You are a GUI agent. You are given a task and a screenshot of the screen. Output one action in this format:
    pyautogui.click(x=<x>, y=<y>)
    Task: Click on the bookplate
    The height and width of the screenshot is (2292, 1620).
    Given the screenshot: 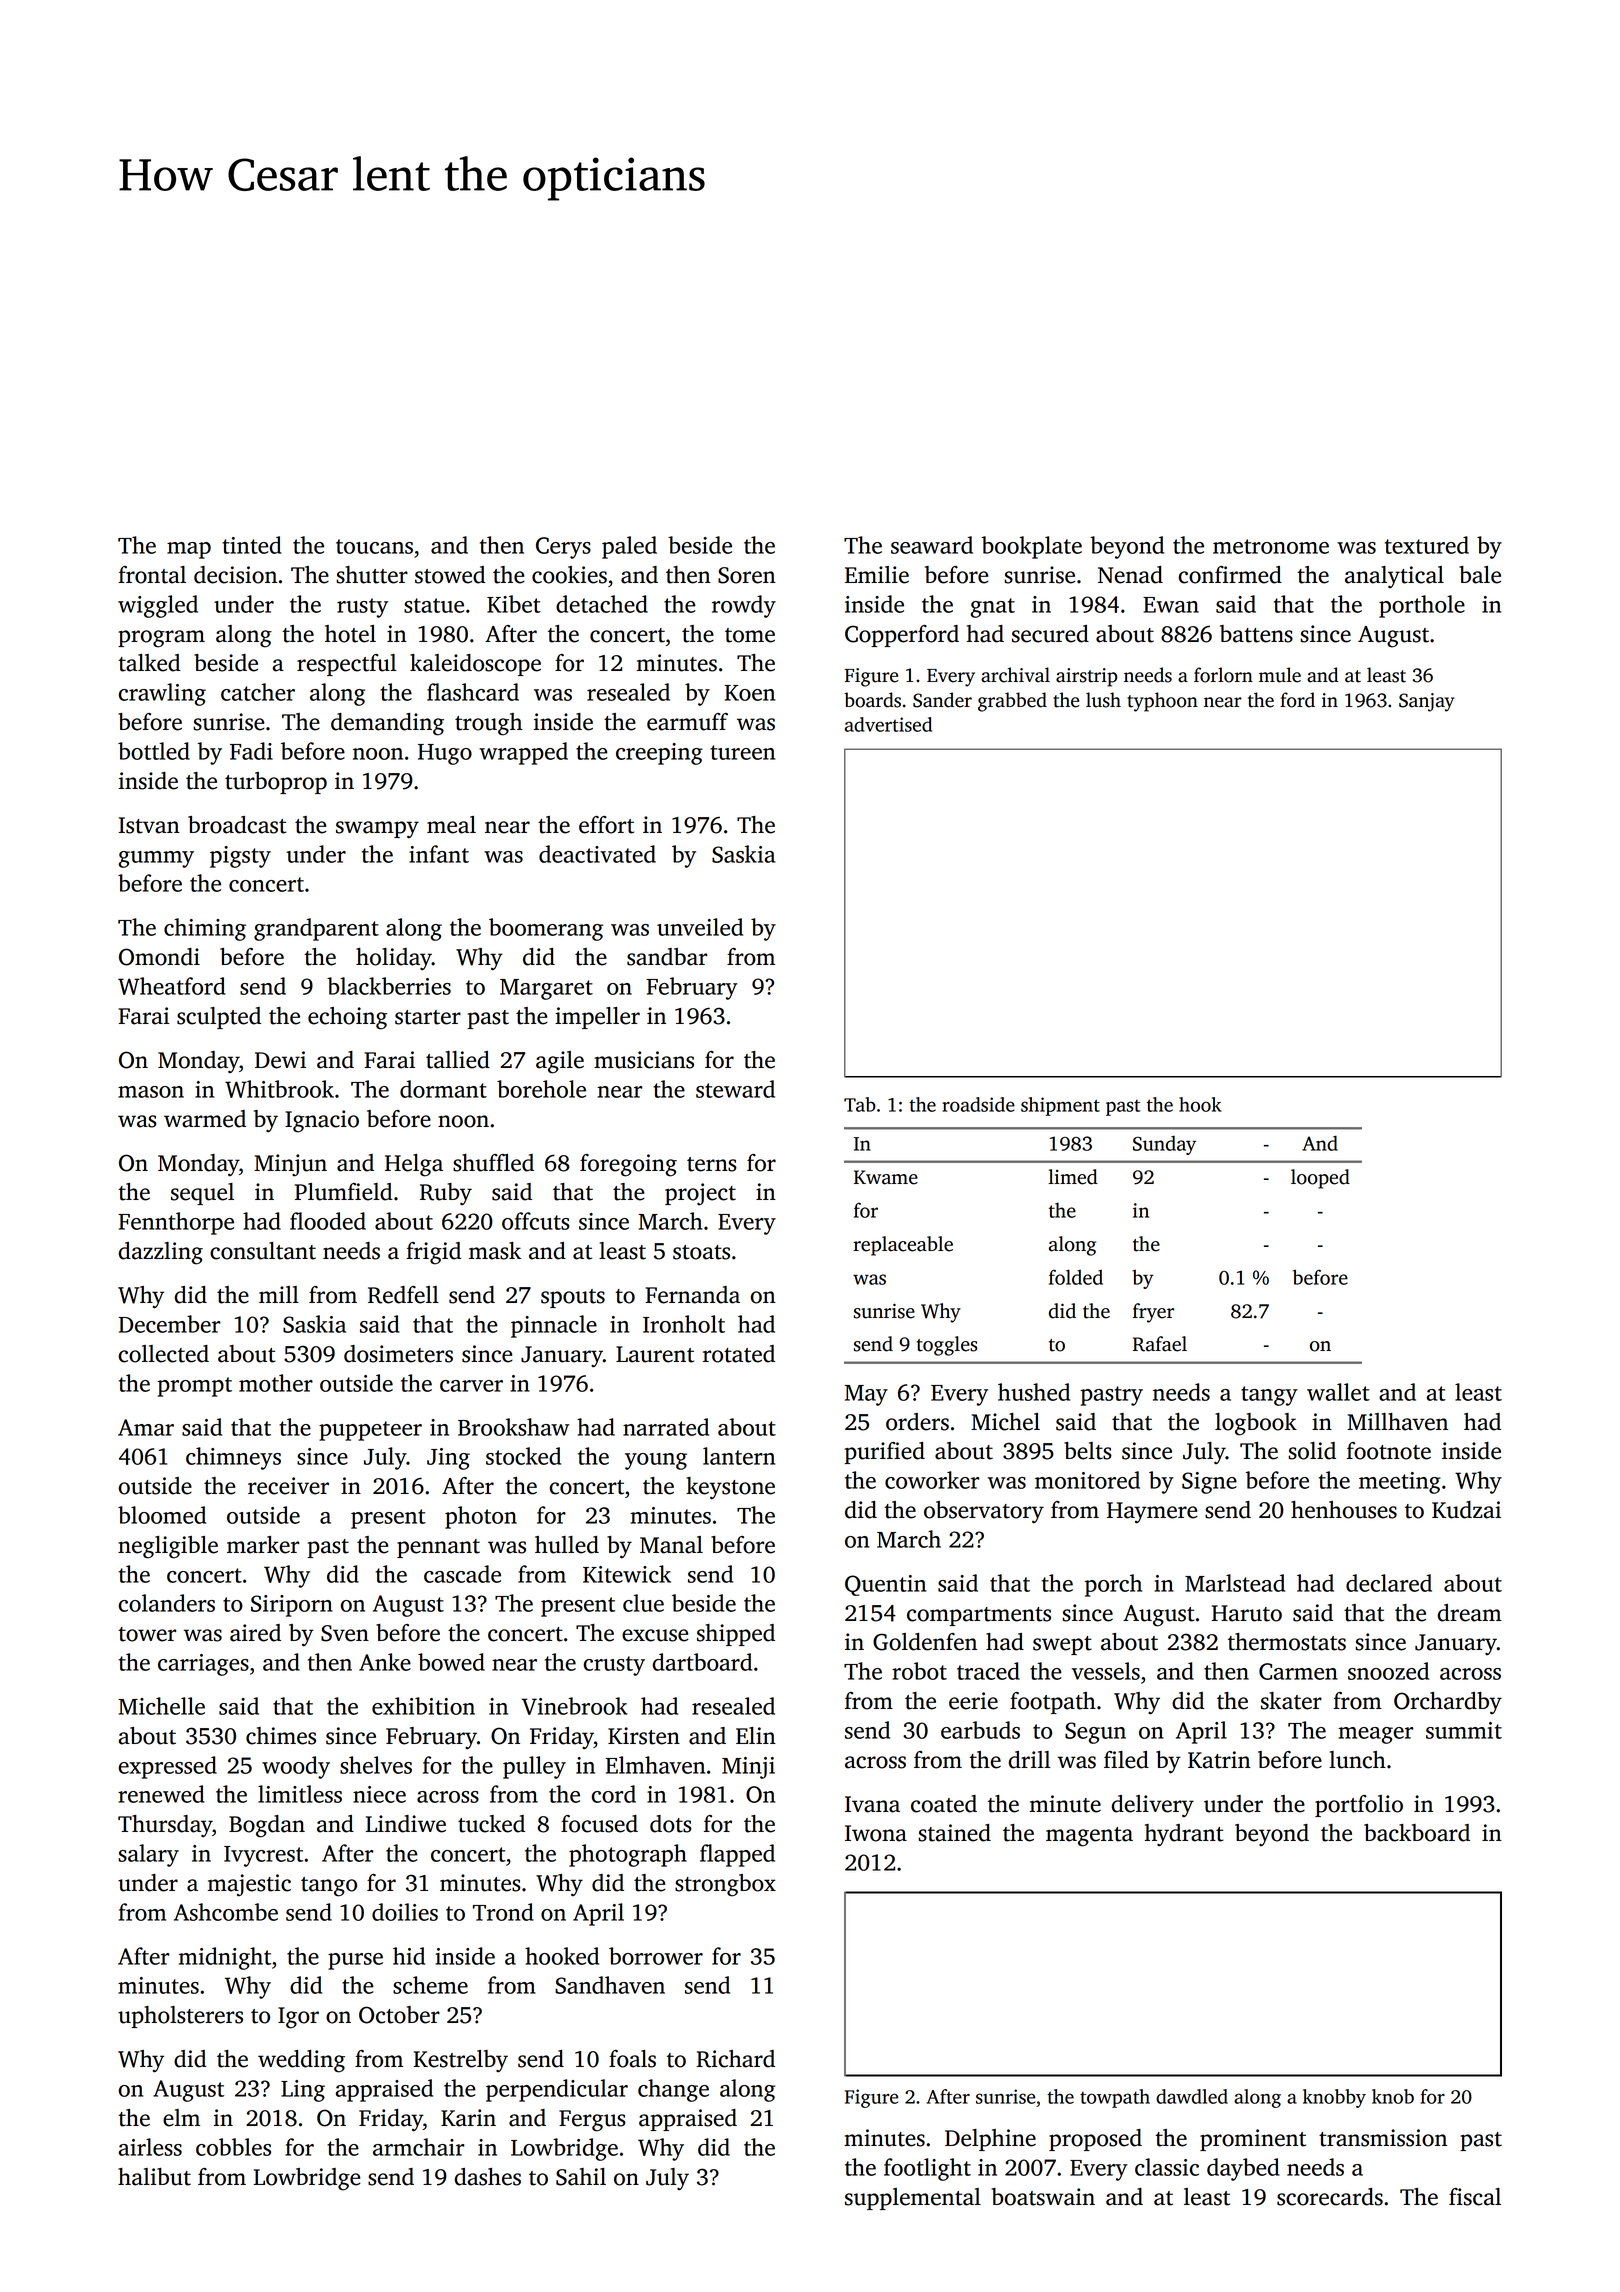 What is the action you would take?
    pyautogui.click(x=1031, y=547)
